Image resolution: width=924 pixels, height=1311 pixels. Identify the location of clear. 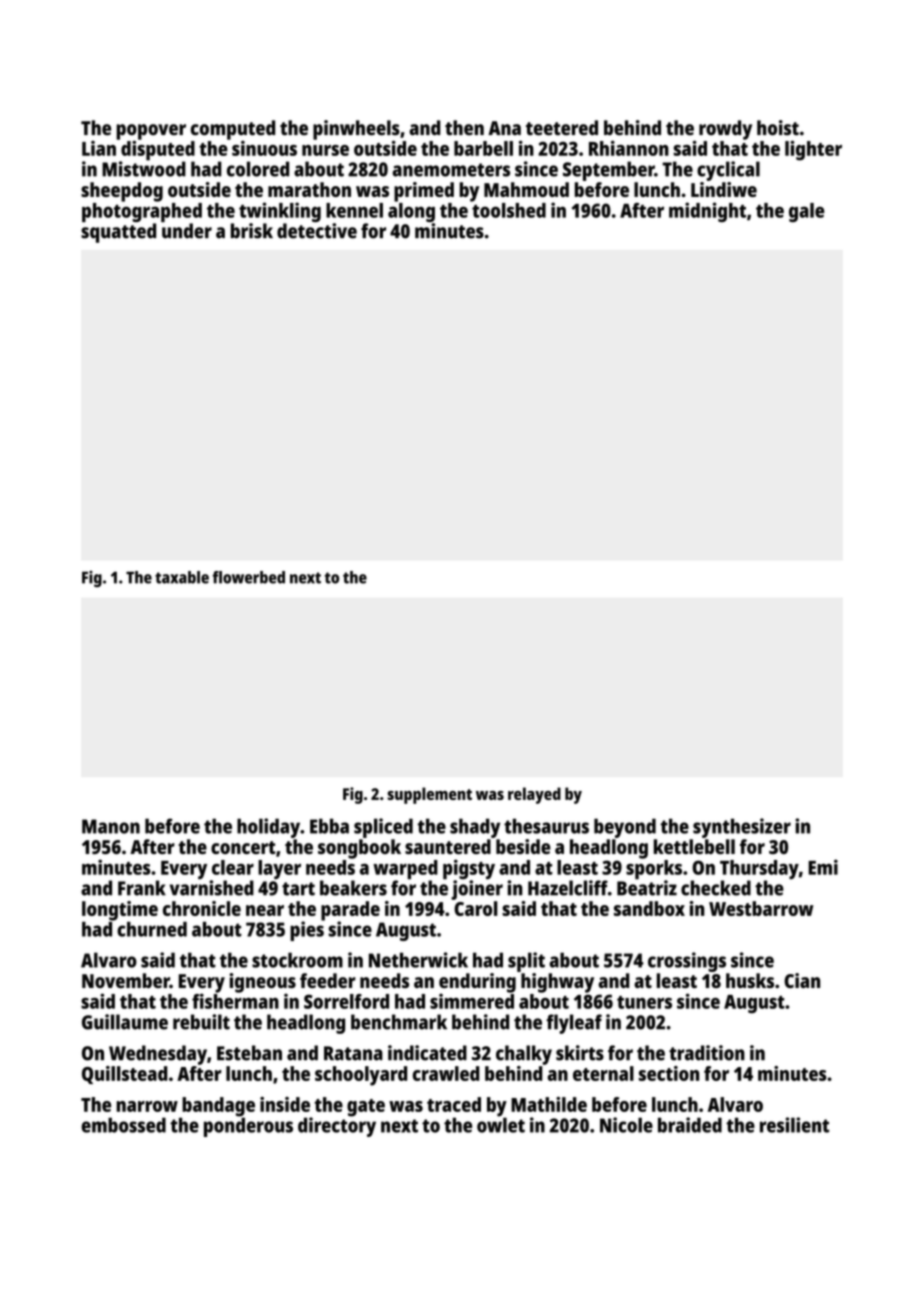
(233, 867).
